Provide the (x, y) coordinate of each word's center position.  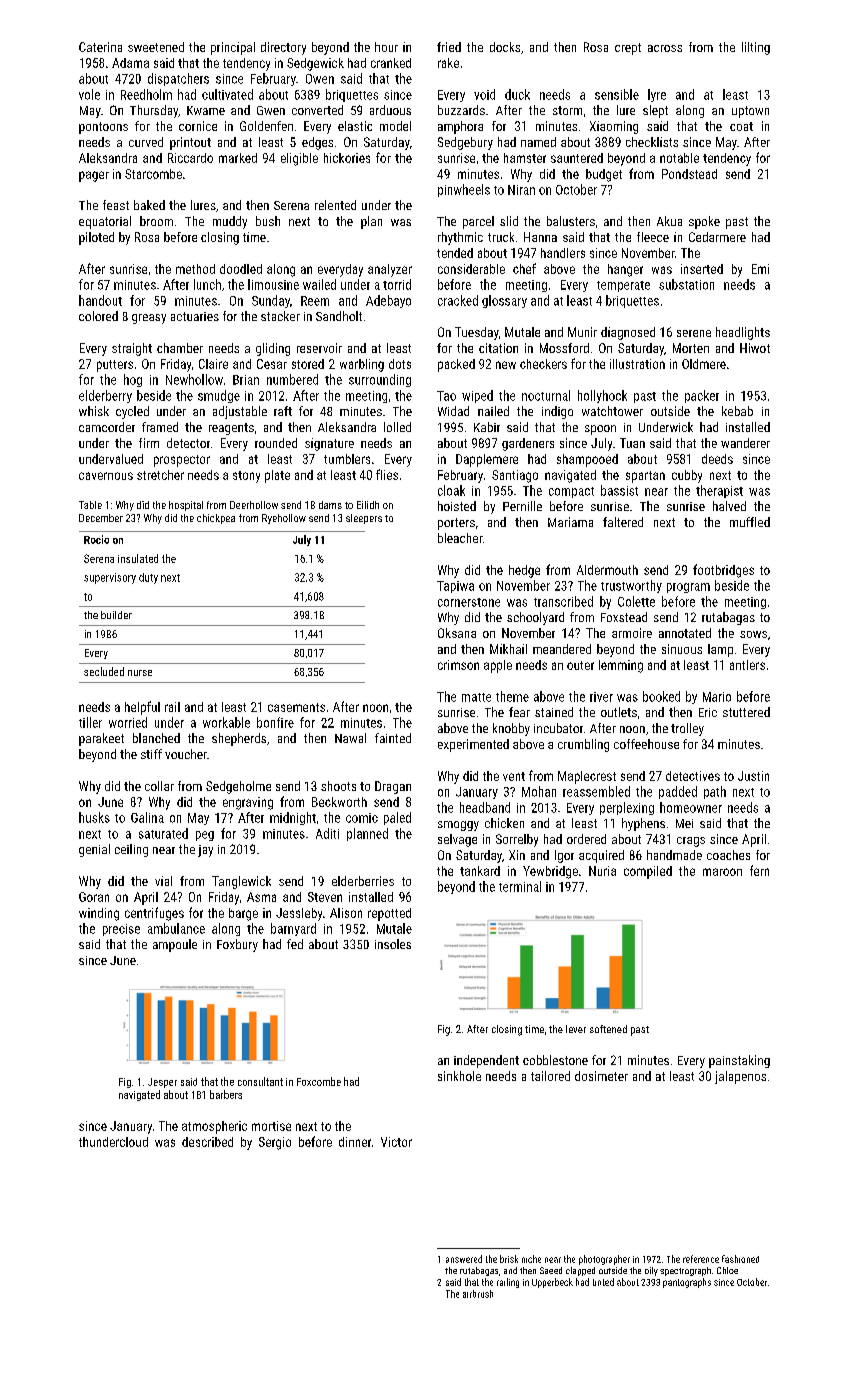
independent (486, 1061)
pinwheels (464, 190)
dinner (355, 1142)
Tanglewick (241, 882)
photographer (604, 1260)
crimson (458, 665)
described (207, 1142)
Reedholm (146, 94)
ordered (586, 839)
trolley (687, 729)
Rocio (96, 539)
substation (686, 284)
